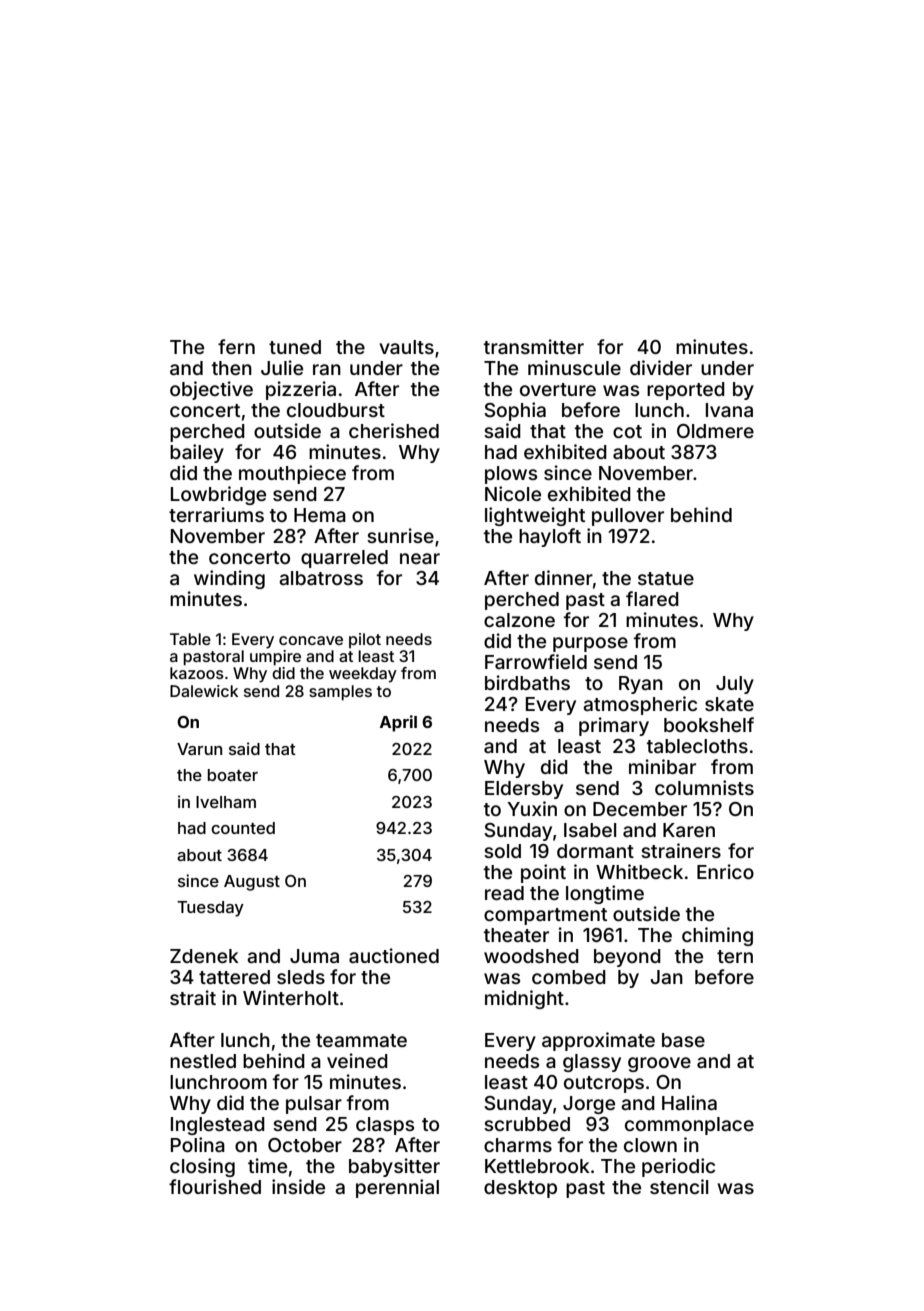 The height and width of the page is (1311, 924). Describe the element at coordinates (650, 1145) in the page. I see `clown` at that location.
